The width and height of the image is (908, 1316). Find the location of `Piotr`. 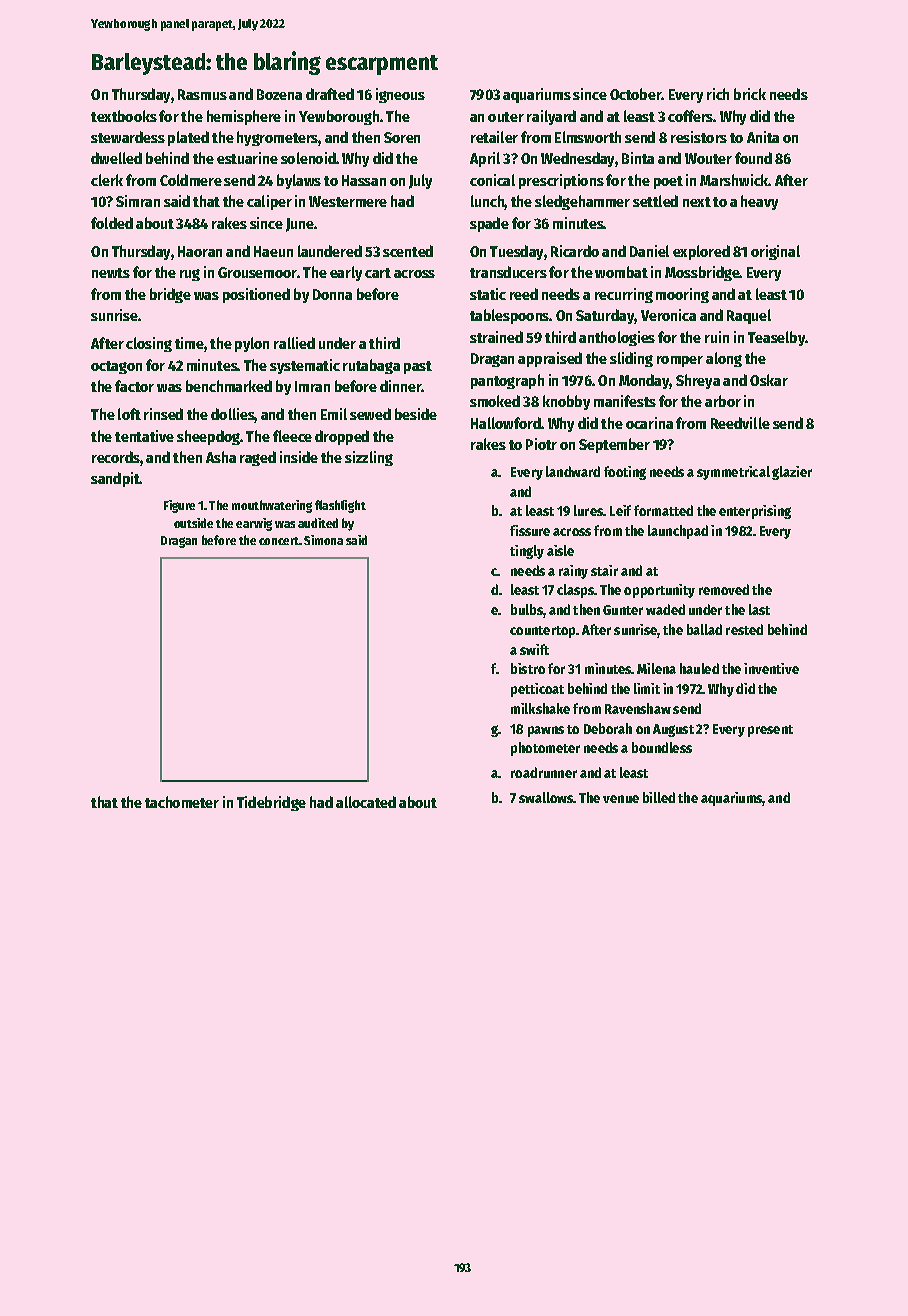

Piotr is located at coordinates (541, 444).
